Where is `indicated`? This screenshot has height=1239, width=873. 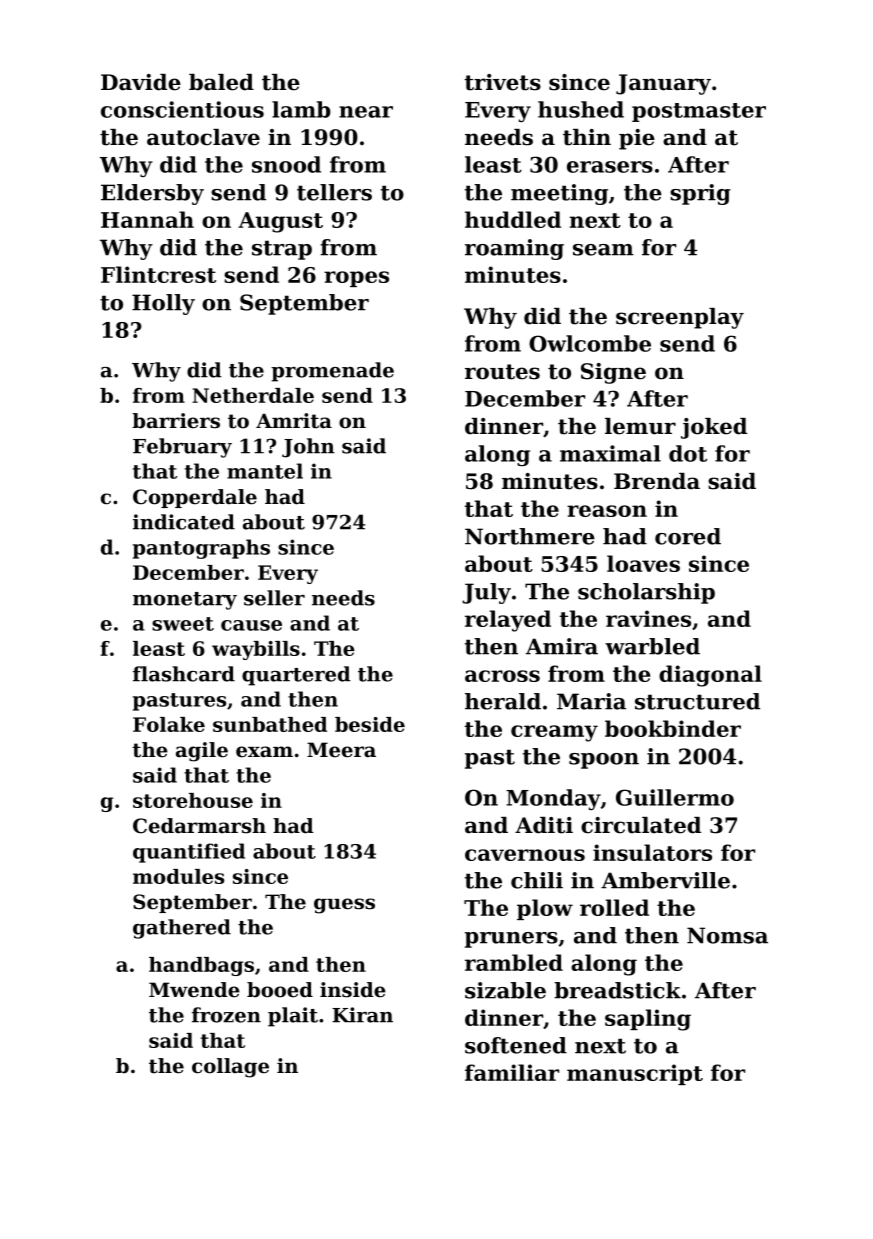
indicated is located at coordinates (184, 522).
